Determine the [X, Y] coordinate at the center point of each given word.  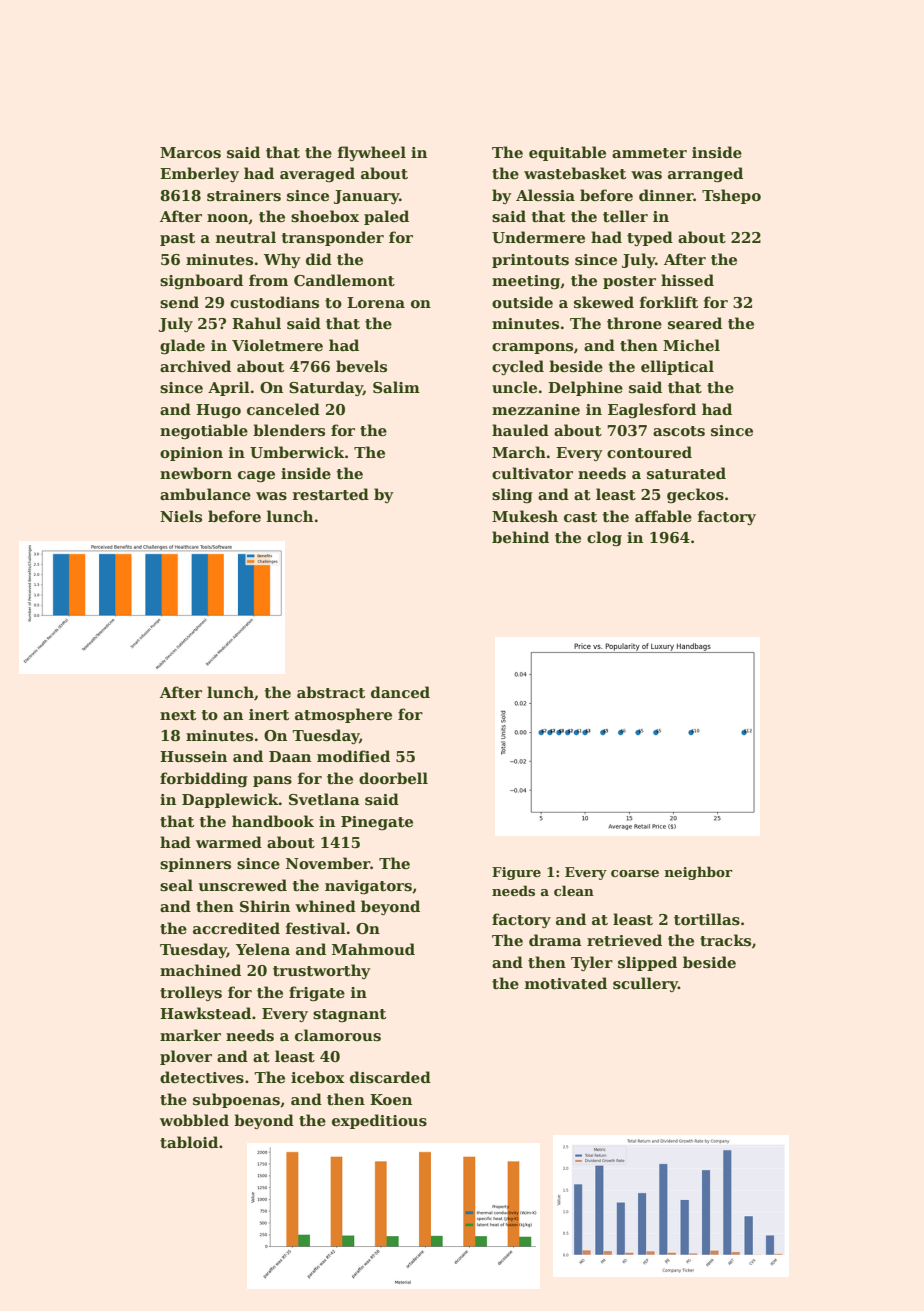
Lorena [376, 302]
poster [629, 282]
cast [580, 517]
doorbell [393, 778]
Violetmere [277, 345]
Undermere [538, 237]
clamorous [338, 1035]
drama [555, 940]
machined [200, 970]
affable [663, 516]
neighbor [698, 873]
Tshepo [731, 196]
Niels [181, 516]
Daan [290, 756]
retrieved [624, 940]
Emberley [199, 174]
